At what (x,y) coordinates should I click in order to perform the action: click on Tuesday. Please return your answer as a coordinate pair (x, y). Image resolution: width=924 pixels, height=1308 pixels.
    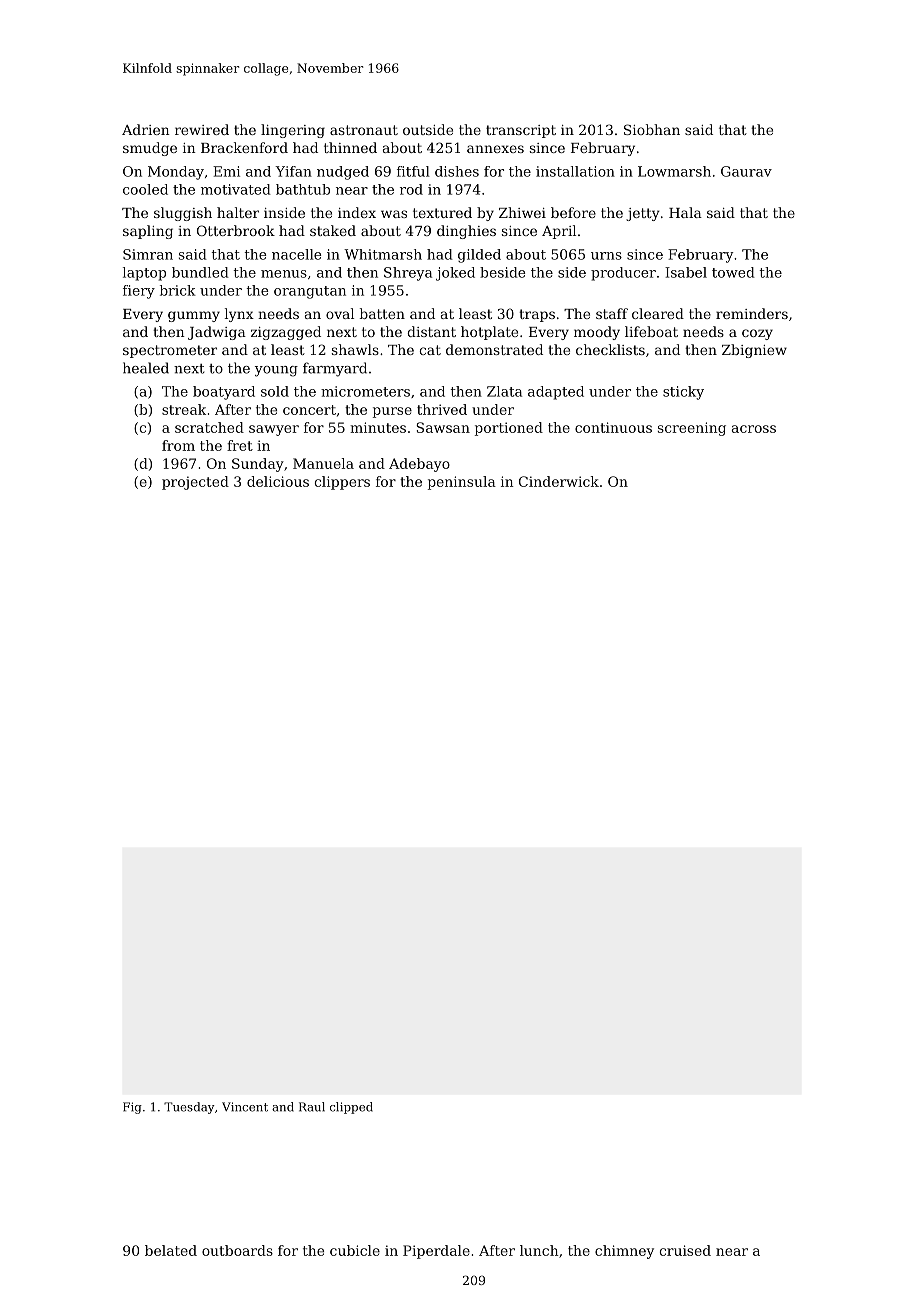
    Looking at the image, I should click on (189, 1108).
